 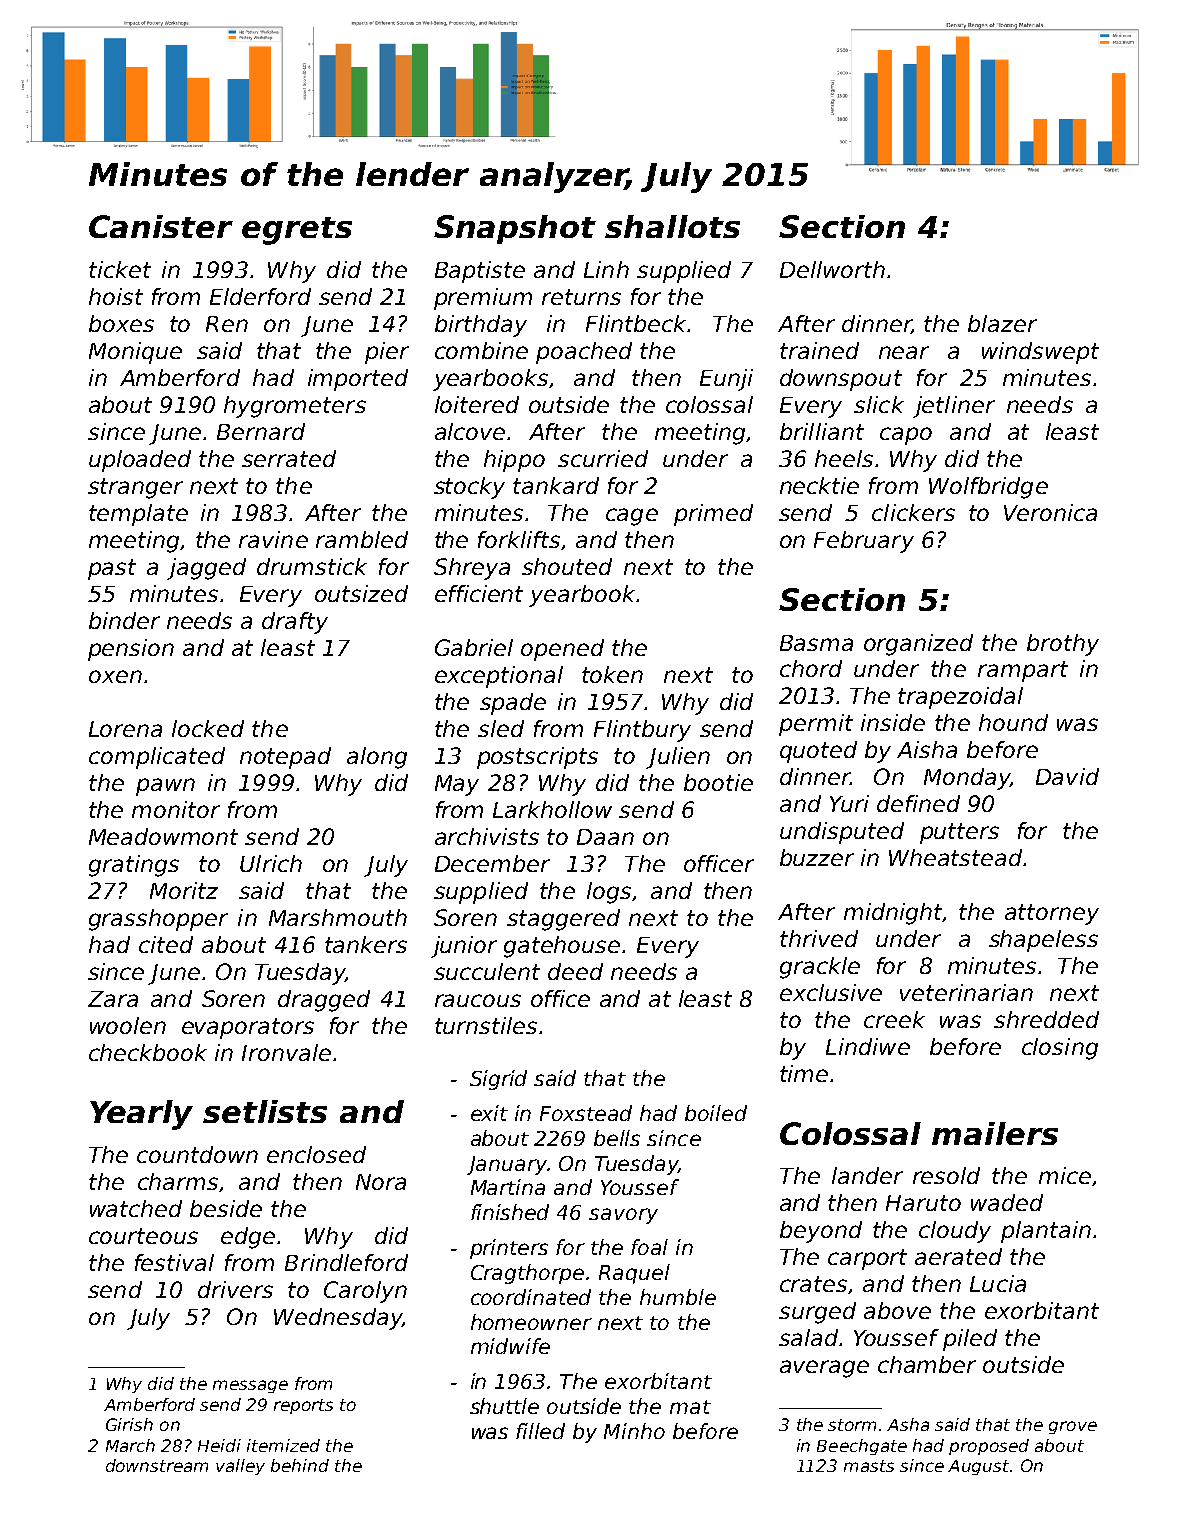 I want to click on Veronica, so click(x=1050, y=512).
